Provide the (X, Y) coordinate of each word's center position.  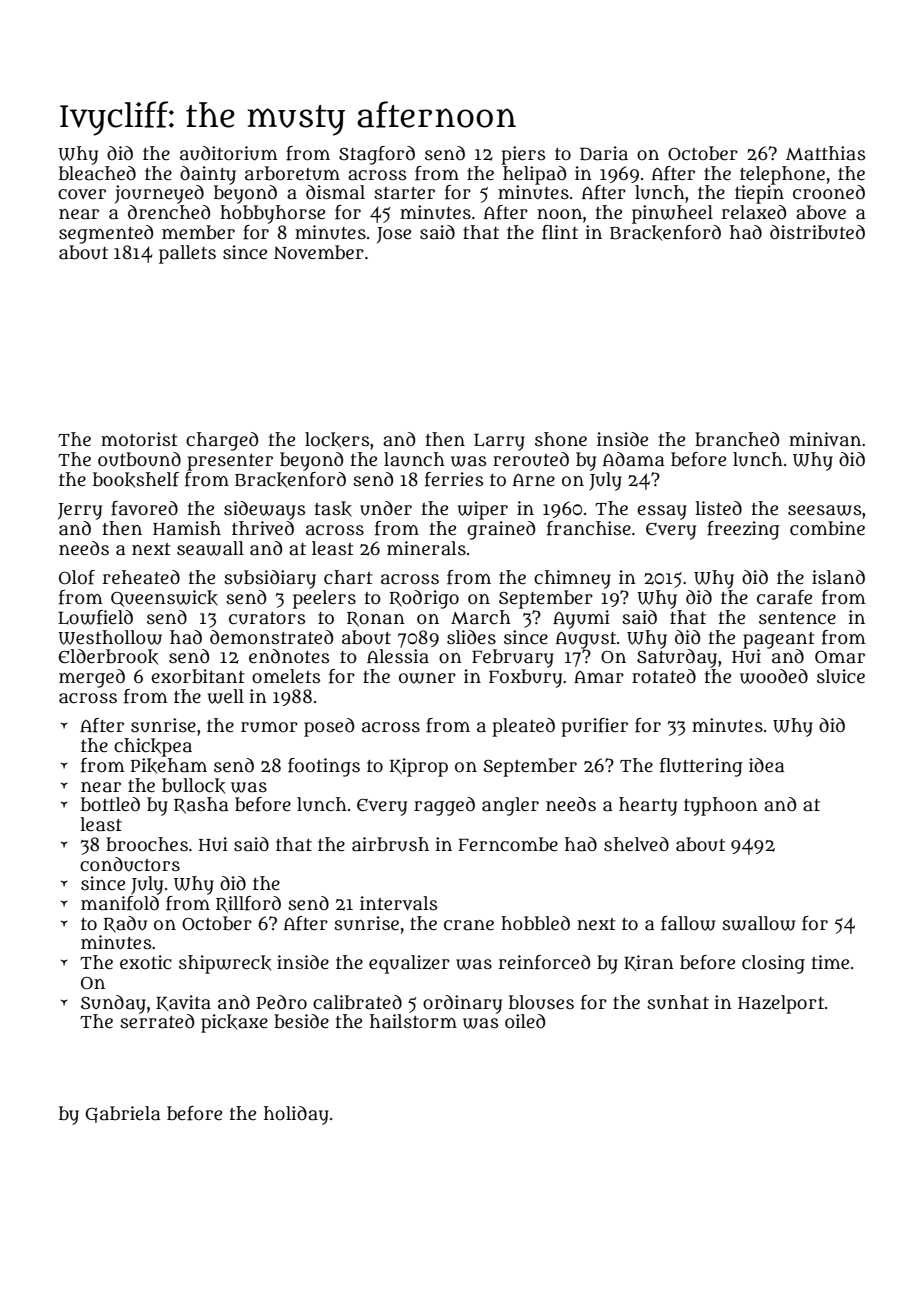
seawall (210, 548)
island (838, 577)
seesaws (824, 510)
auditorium (229, 153)
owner (427, 678)
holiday (296, 1115)
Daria (604, 153)
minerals (426, 548)
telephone (782, 175)
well (226, 696)
